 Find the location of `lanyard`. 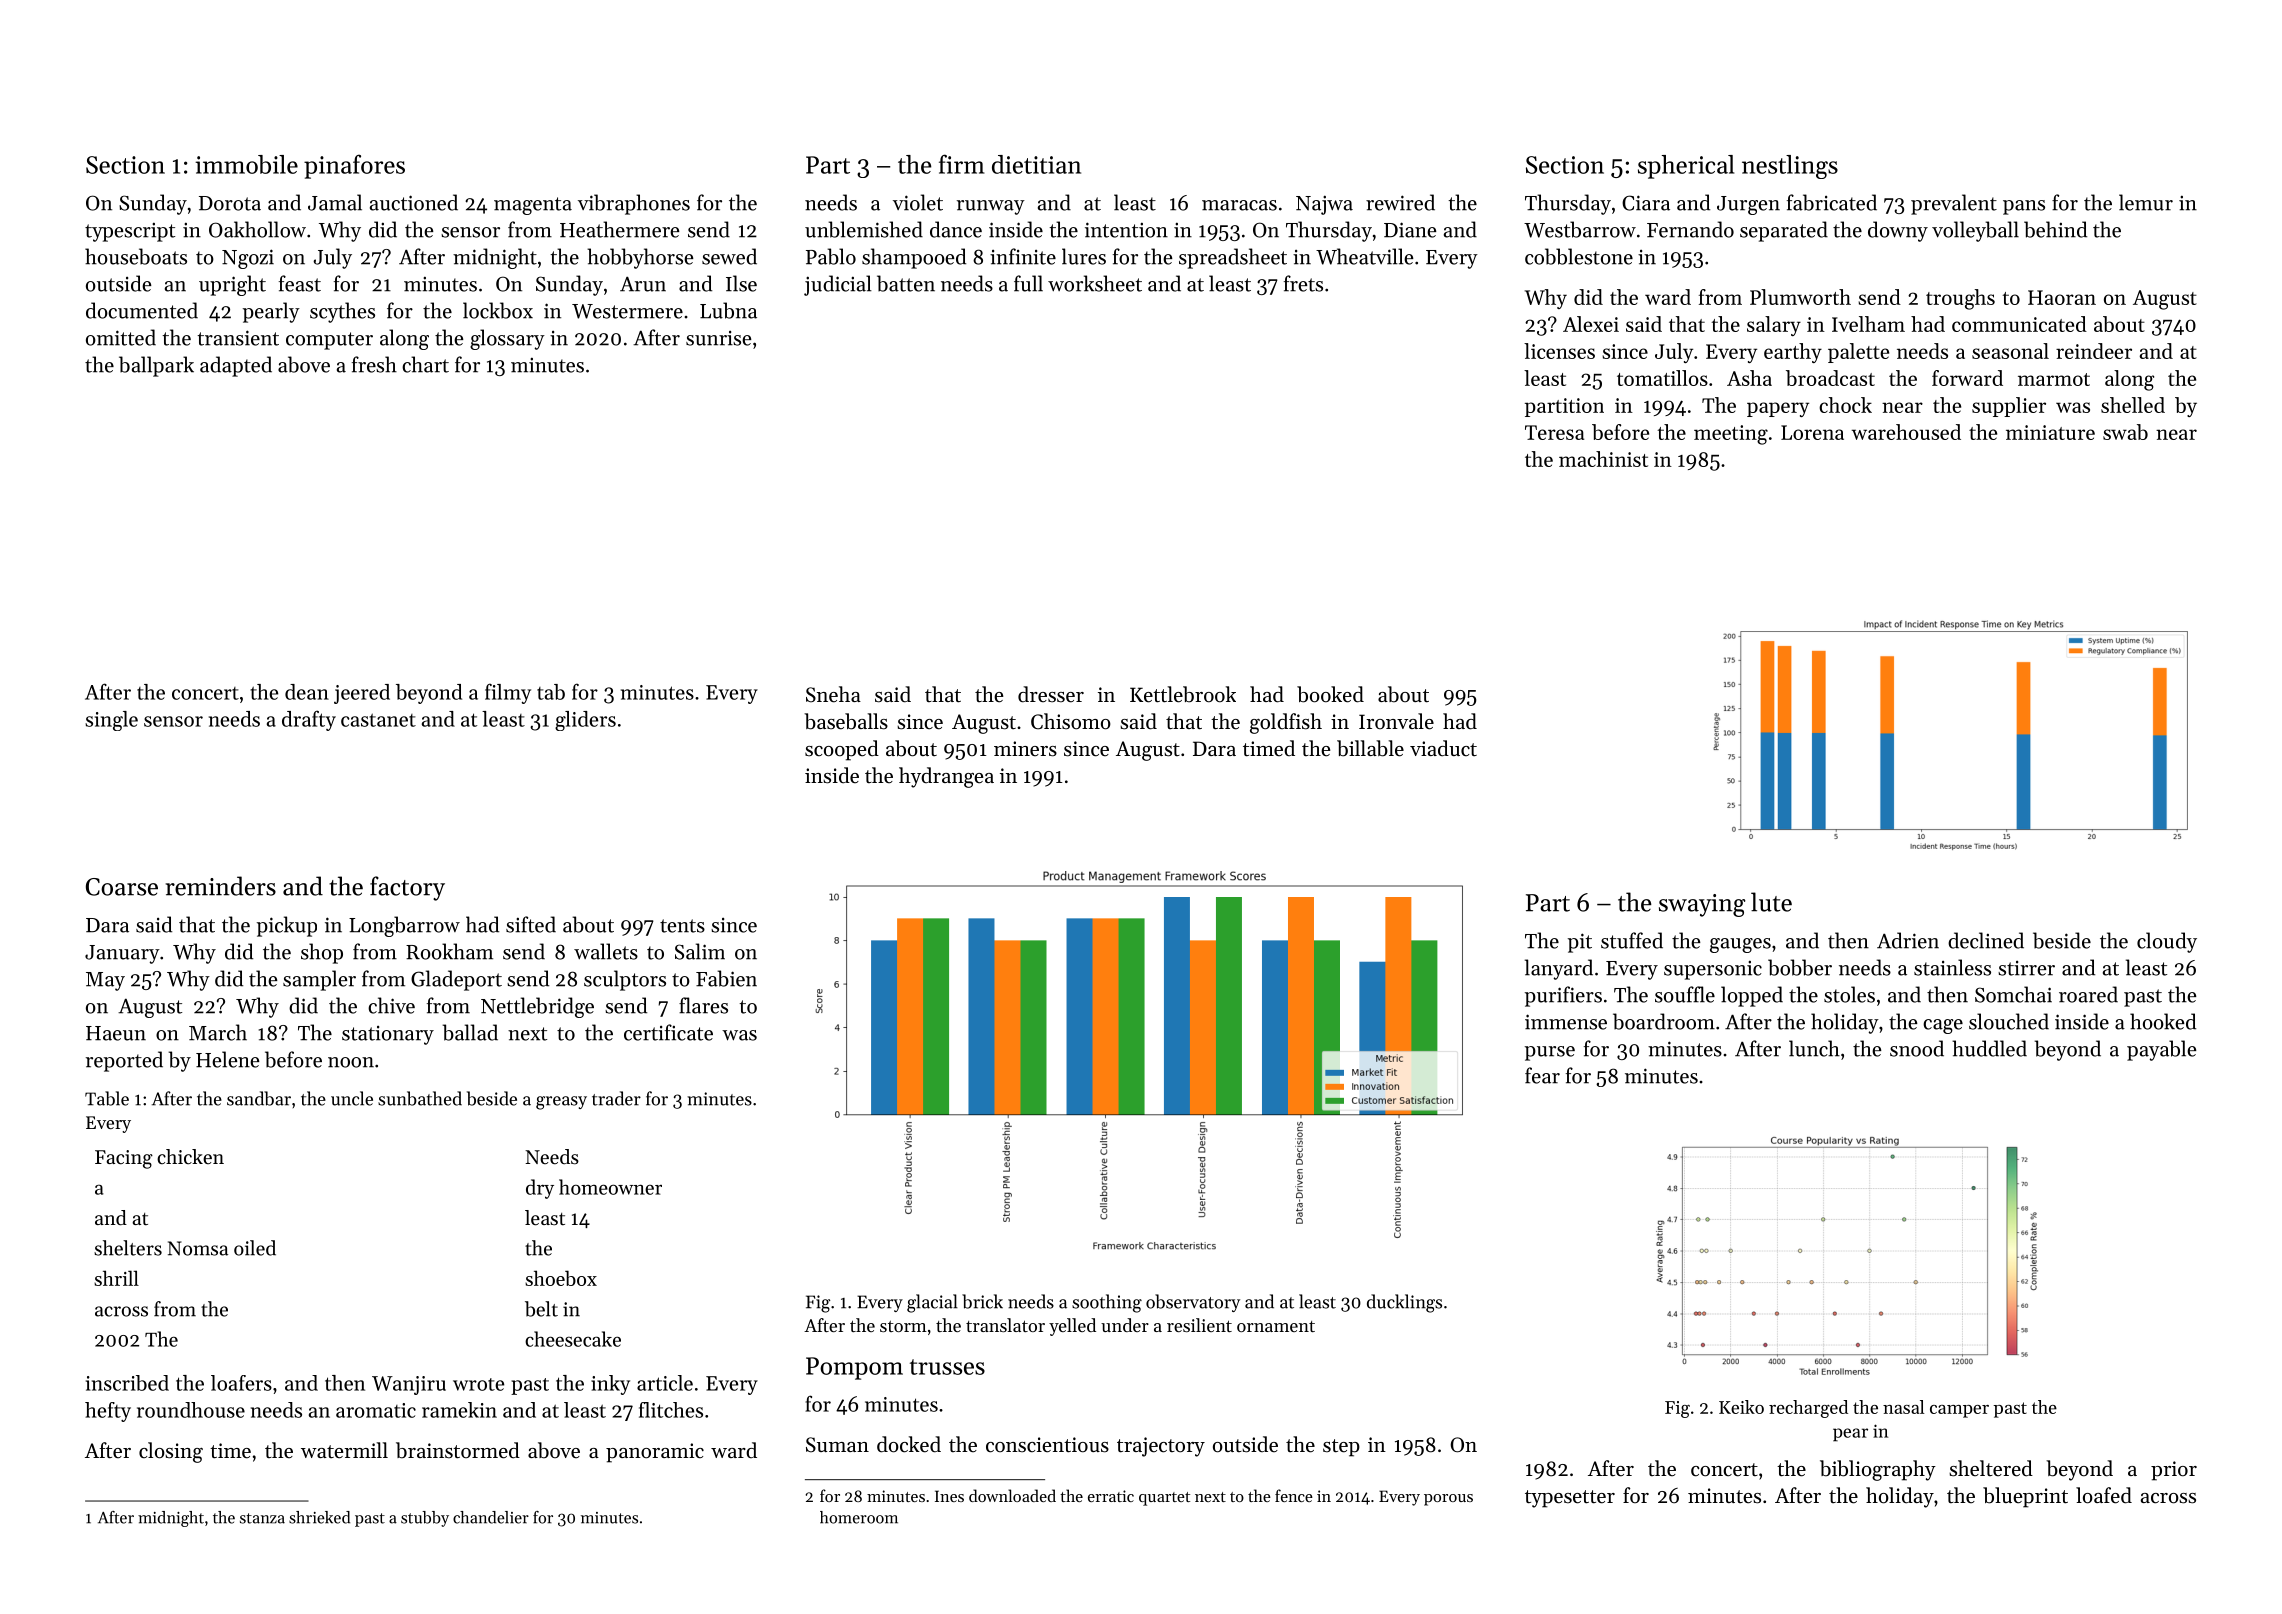

lanyard is located at coordinates (1559, 969).
